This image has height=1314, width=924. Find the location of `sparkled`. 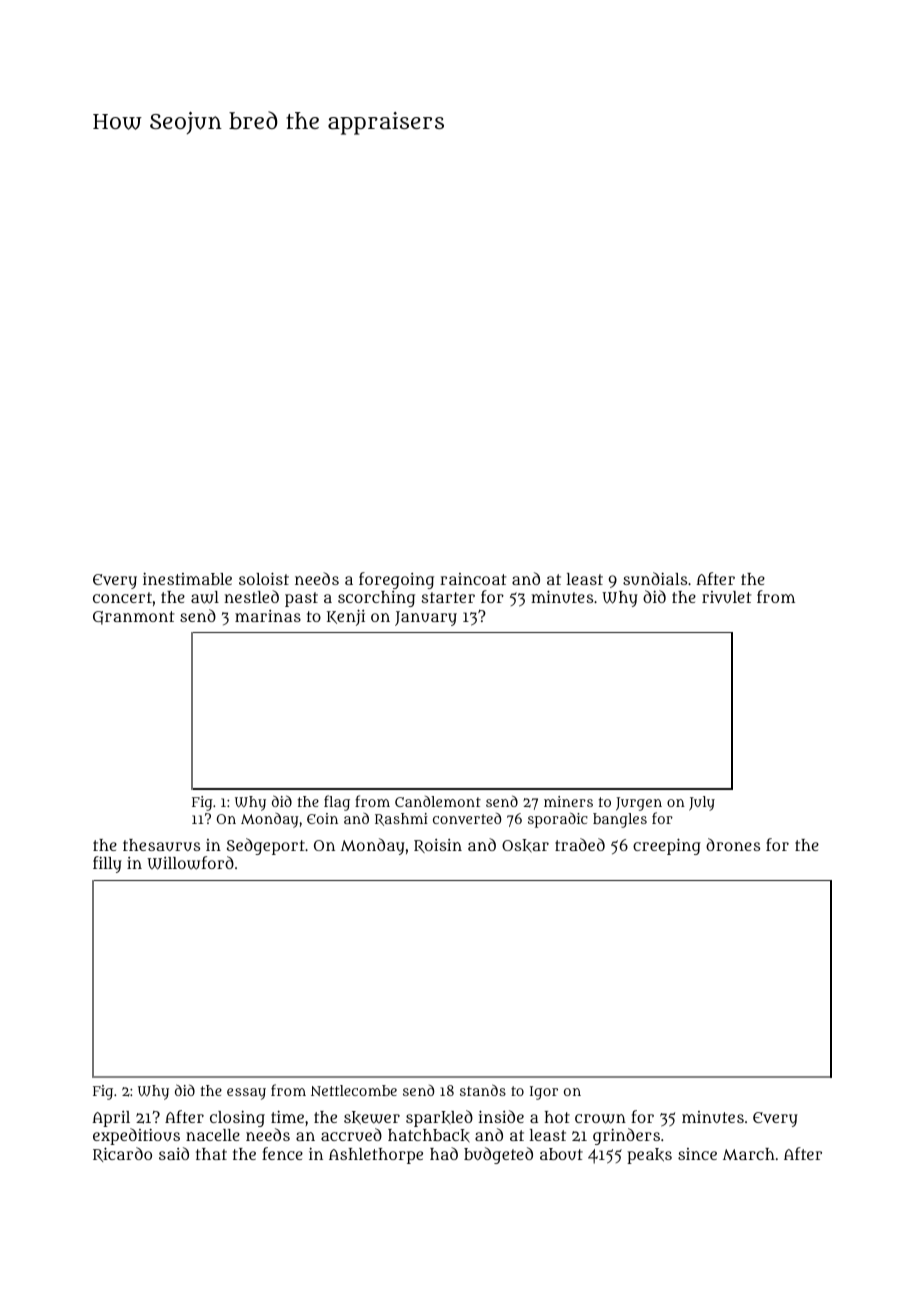

sparkled is located at coordinates (439, 1118).
